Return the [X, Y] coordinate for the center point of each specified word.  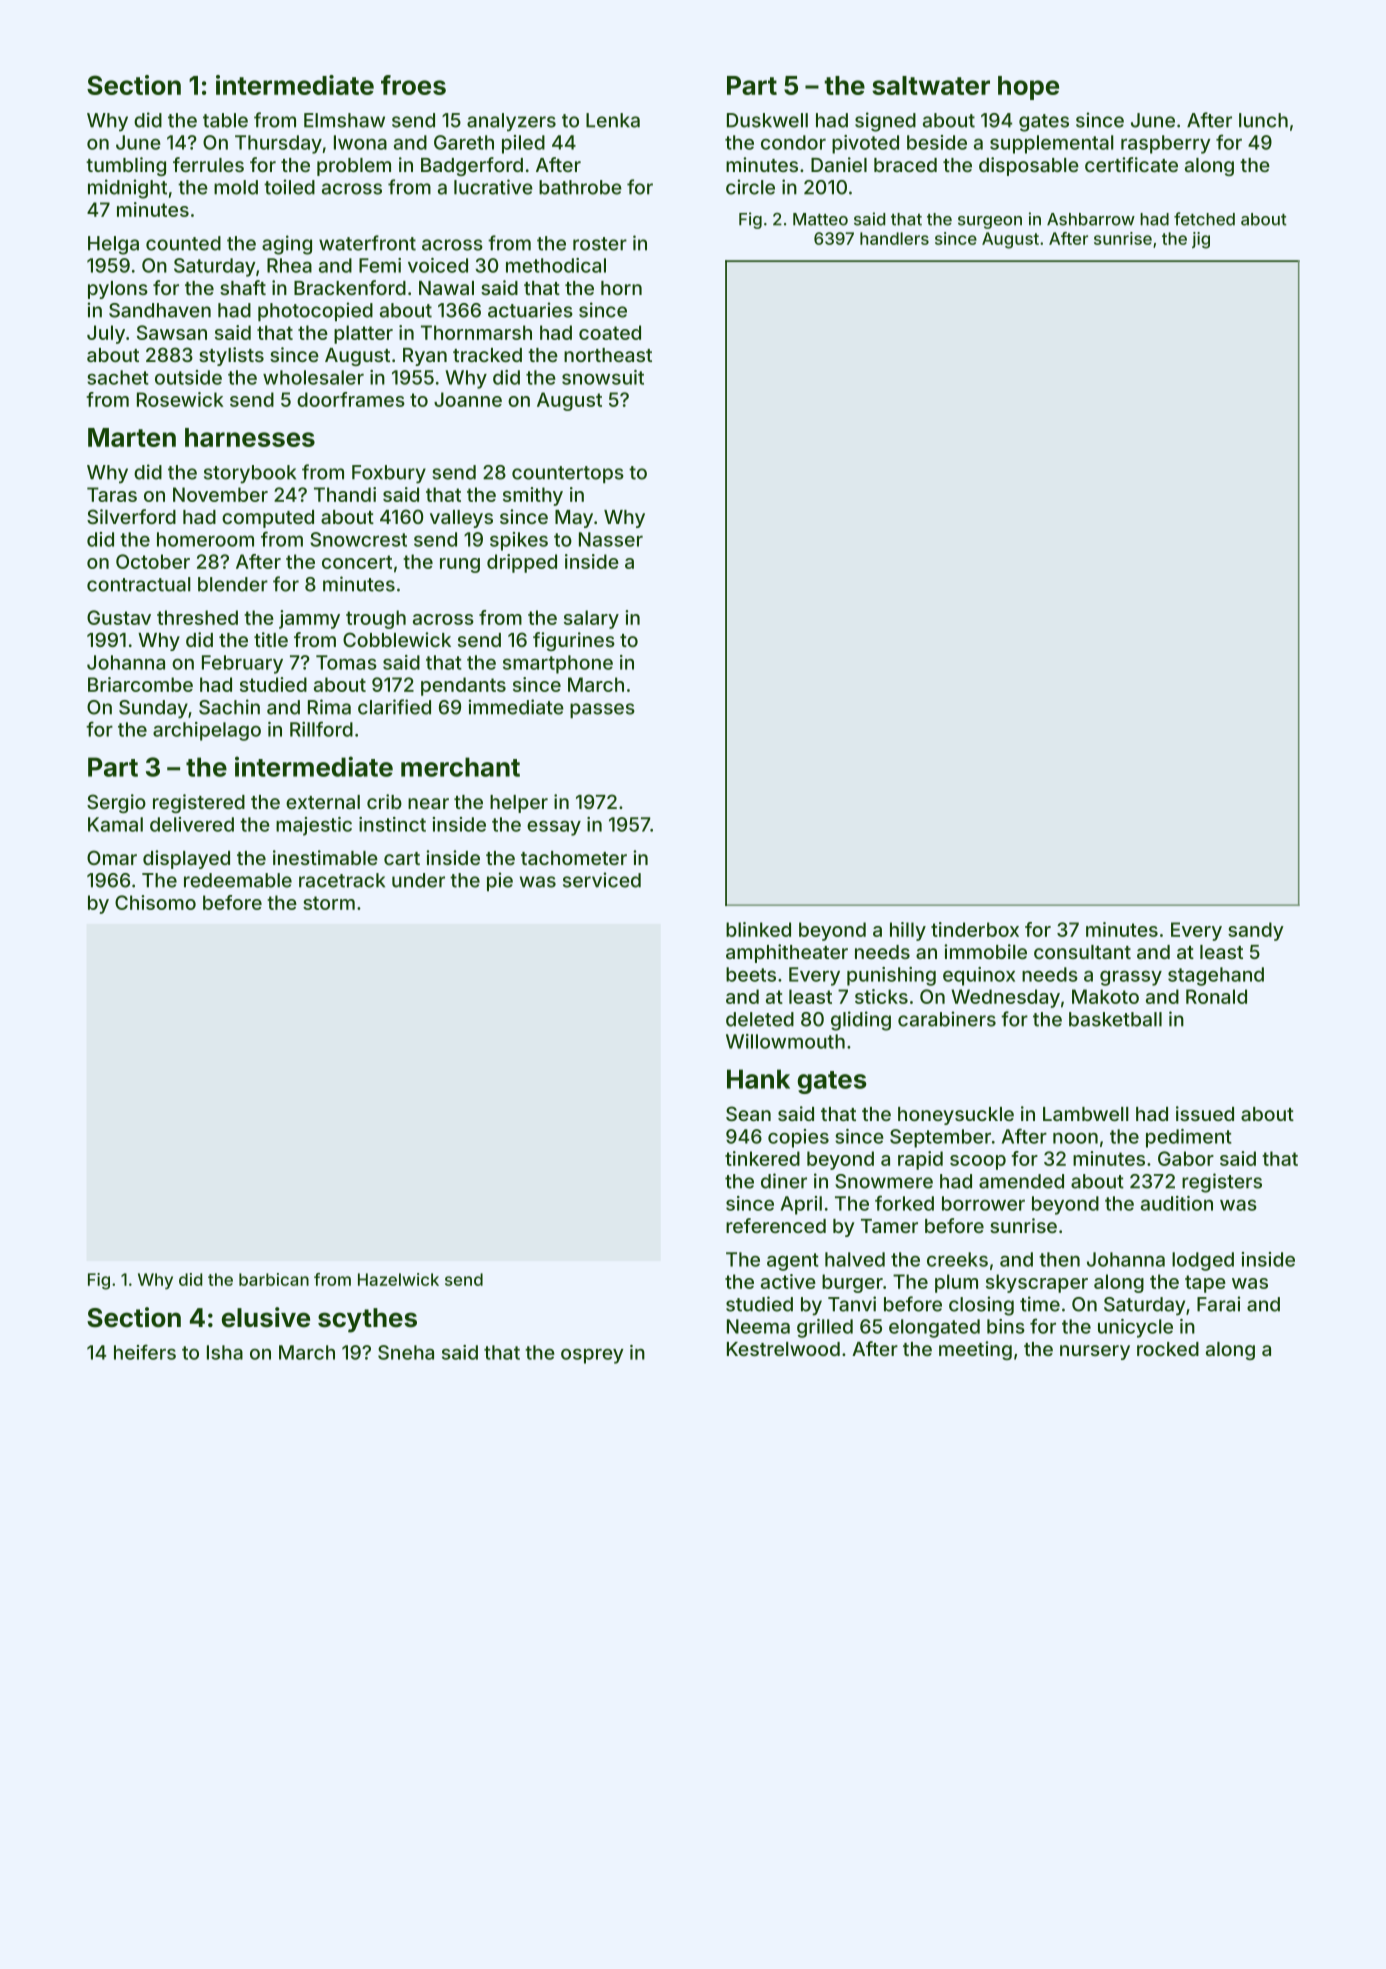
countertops [568, 474]
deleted [760, 1019]
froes [413, 85]
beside [937, 142]
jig [1201, 240]
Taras [112, 494]
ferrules [208, 164]
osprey [592, 1356]
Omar [112, 857]
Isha [225, 1352]
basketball [1115, 1019]
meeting [975, 1350]
